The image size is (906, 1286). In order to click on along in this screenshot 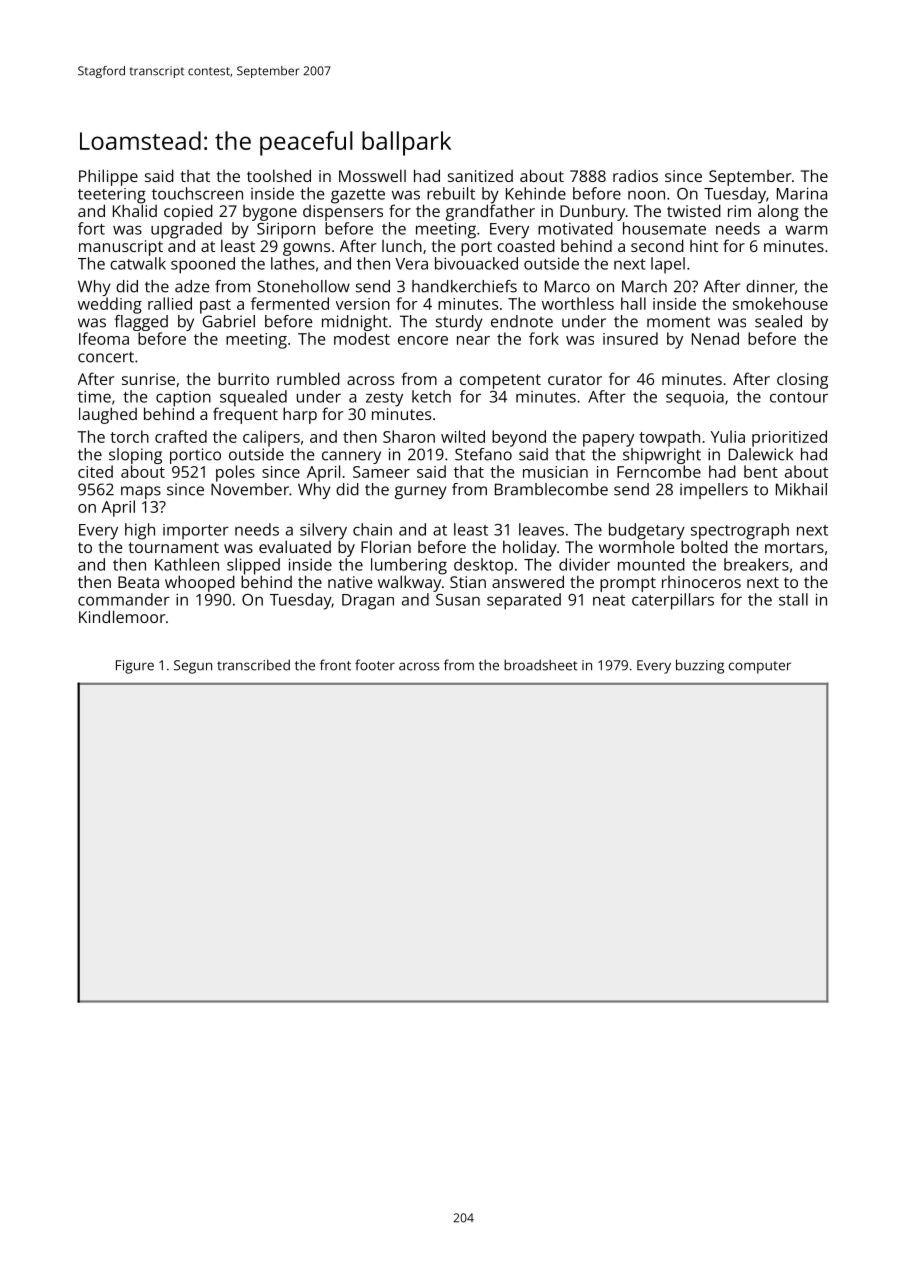, I will do `click(778, 212)`.
